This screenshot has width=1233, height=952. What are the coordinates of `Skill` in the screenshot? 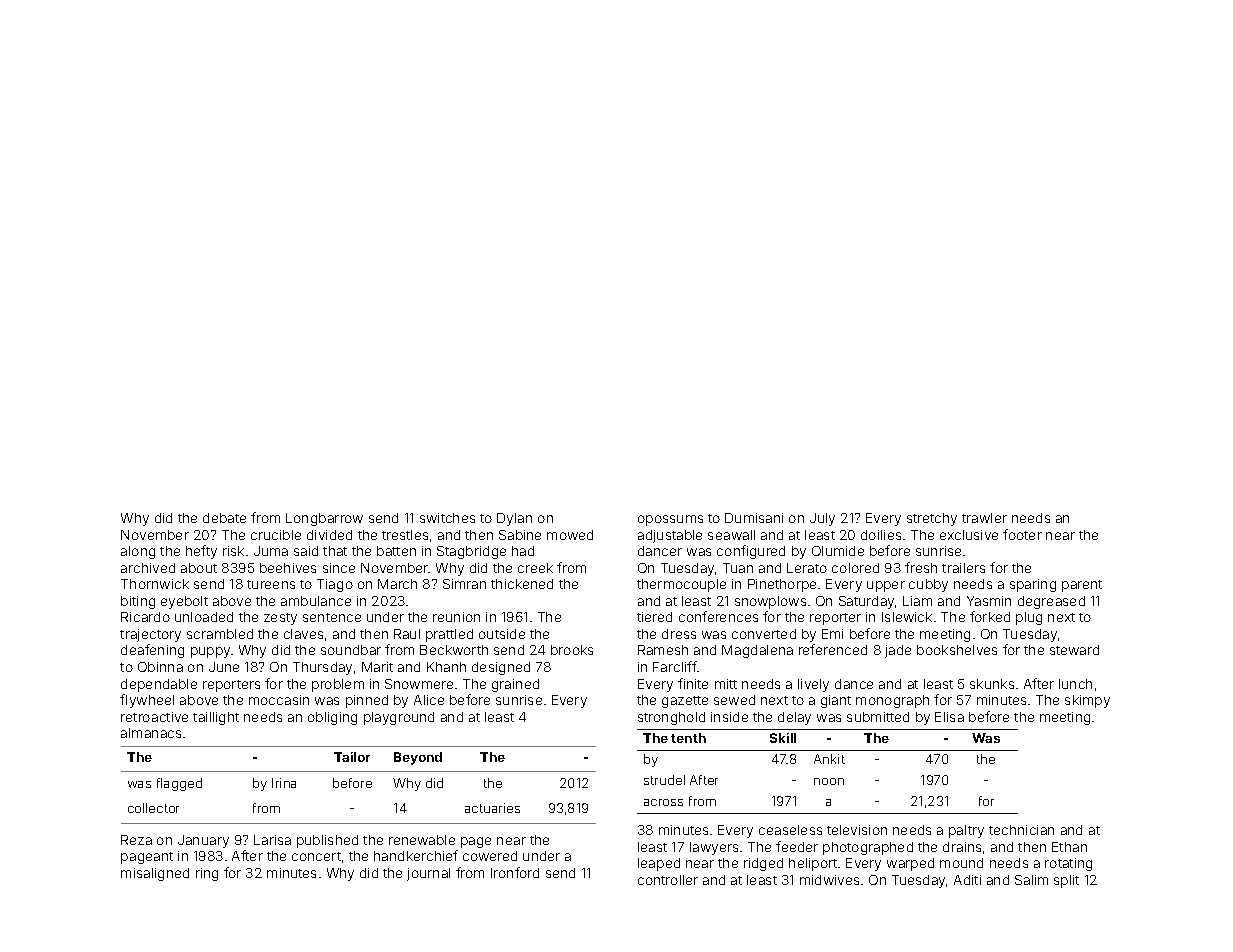 It's located at (783, 738).
